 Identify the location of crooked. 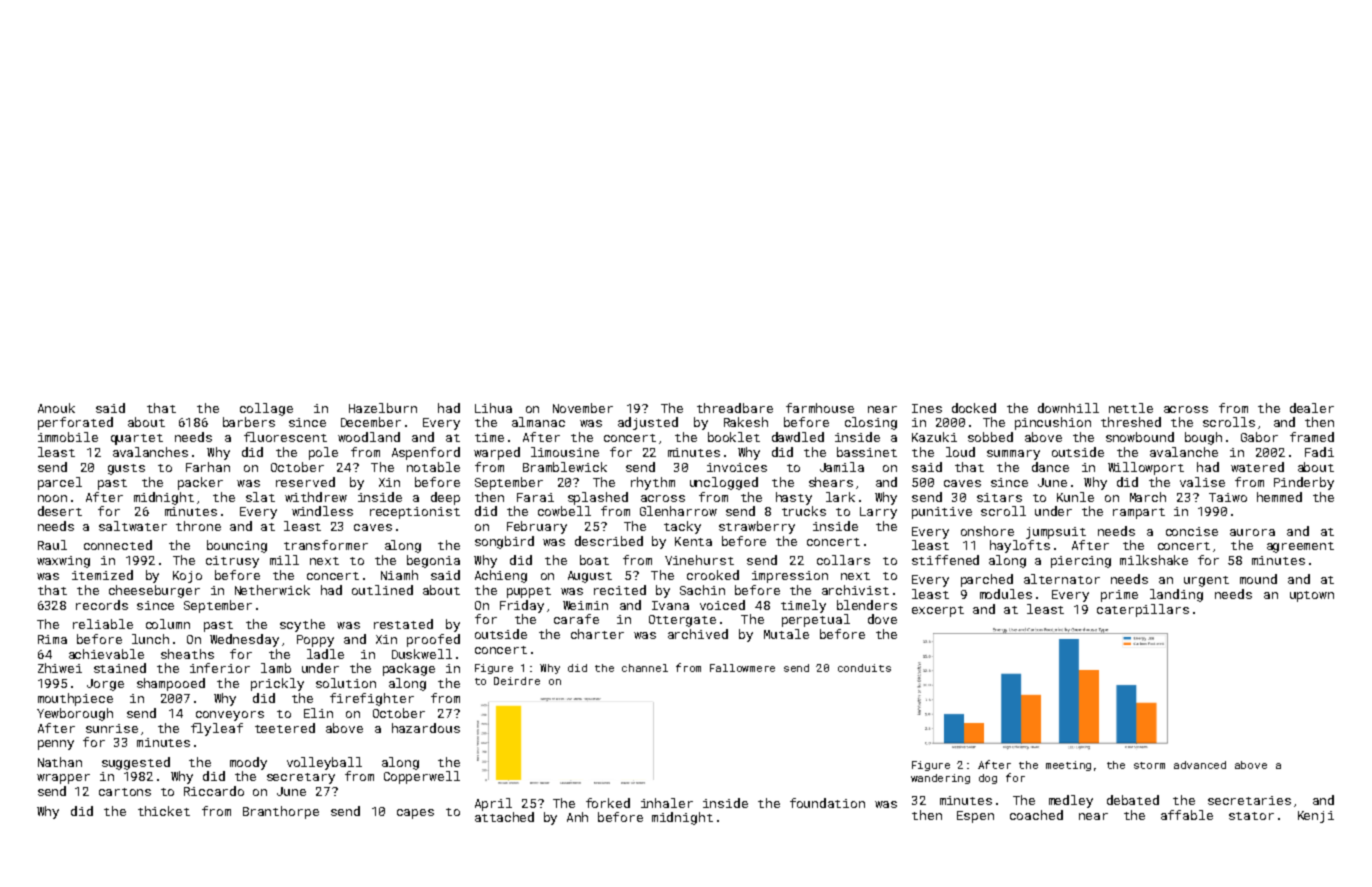
(713, 575).
